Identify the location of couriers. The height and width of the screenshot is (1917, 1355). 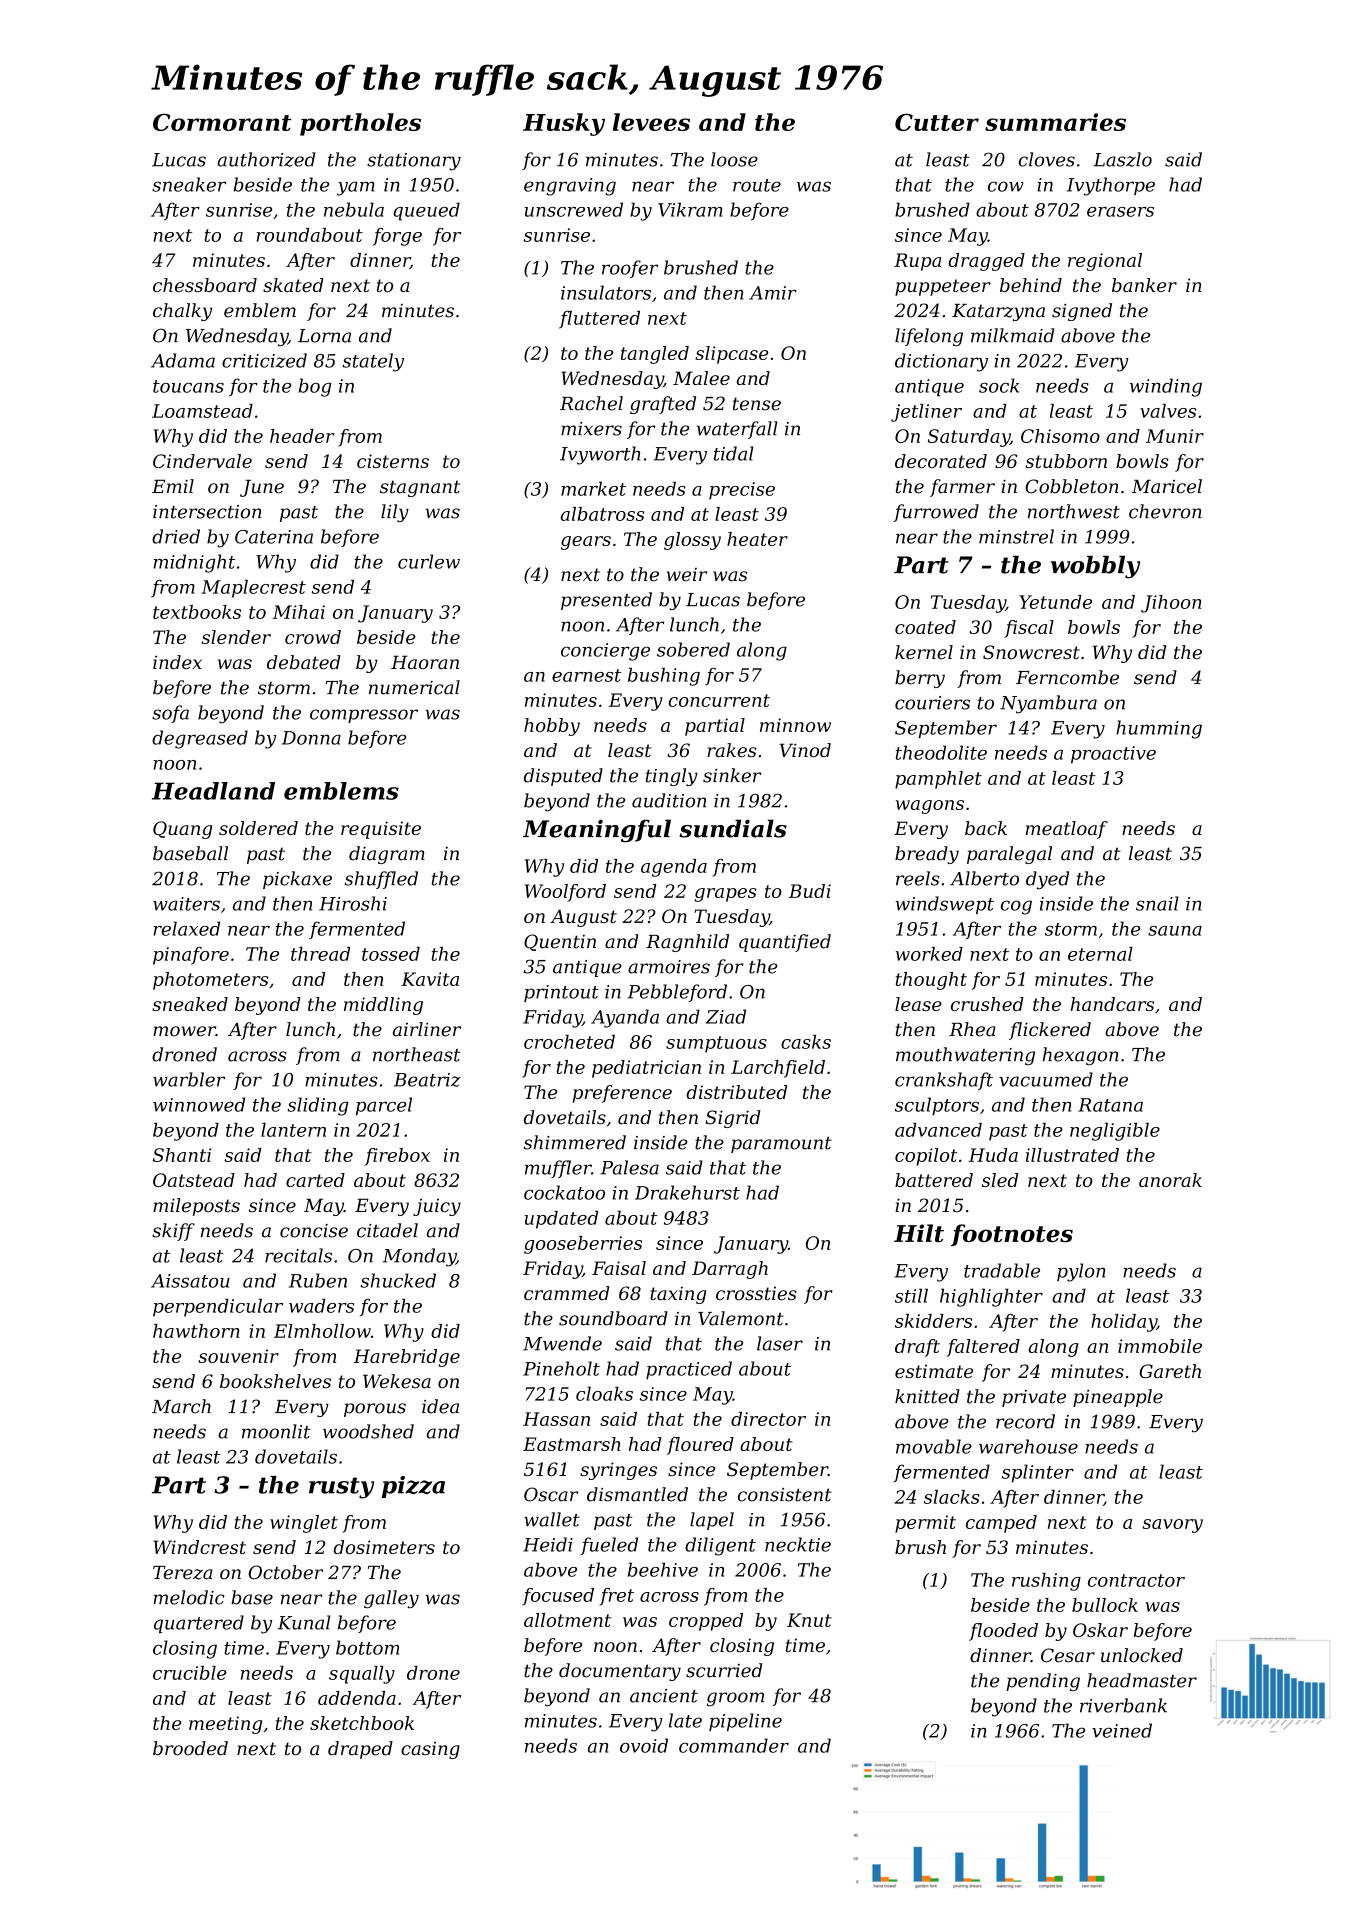
(932, 703).
